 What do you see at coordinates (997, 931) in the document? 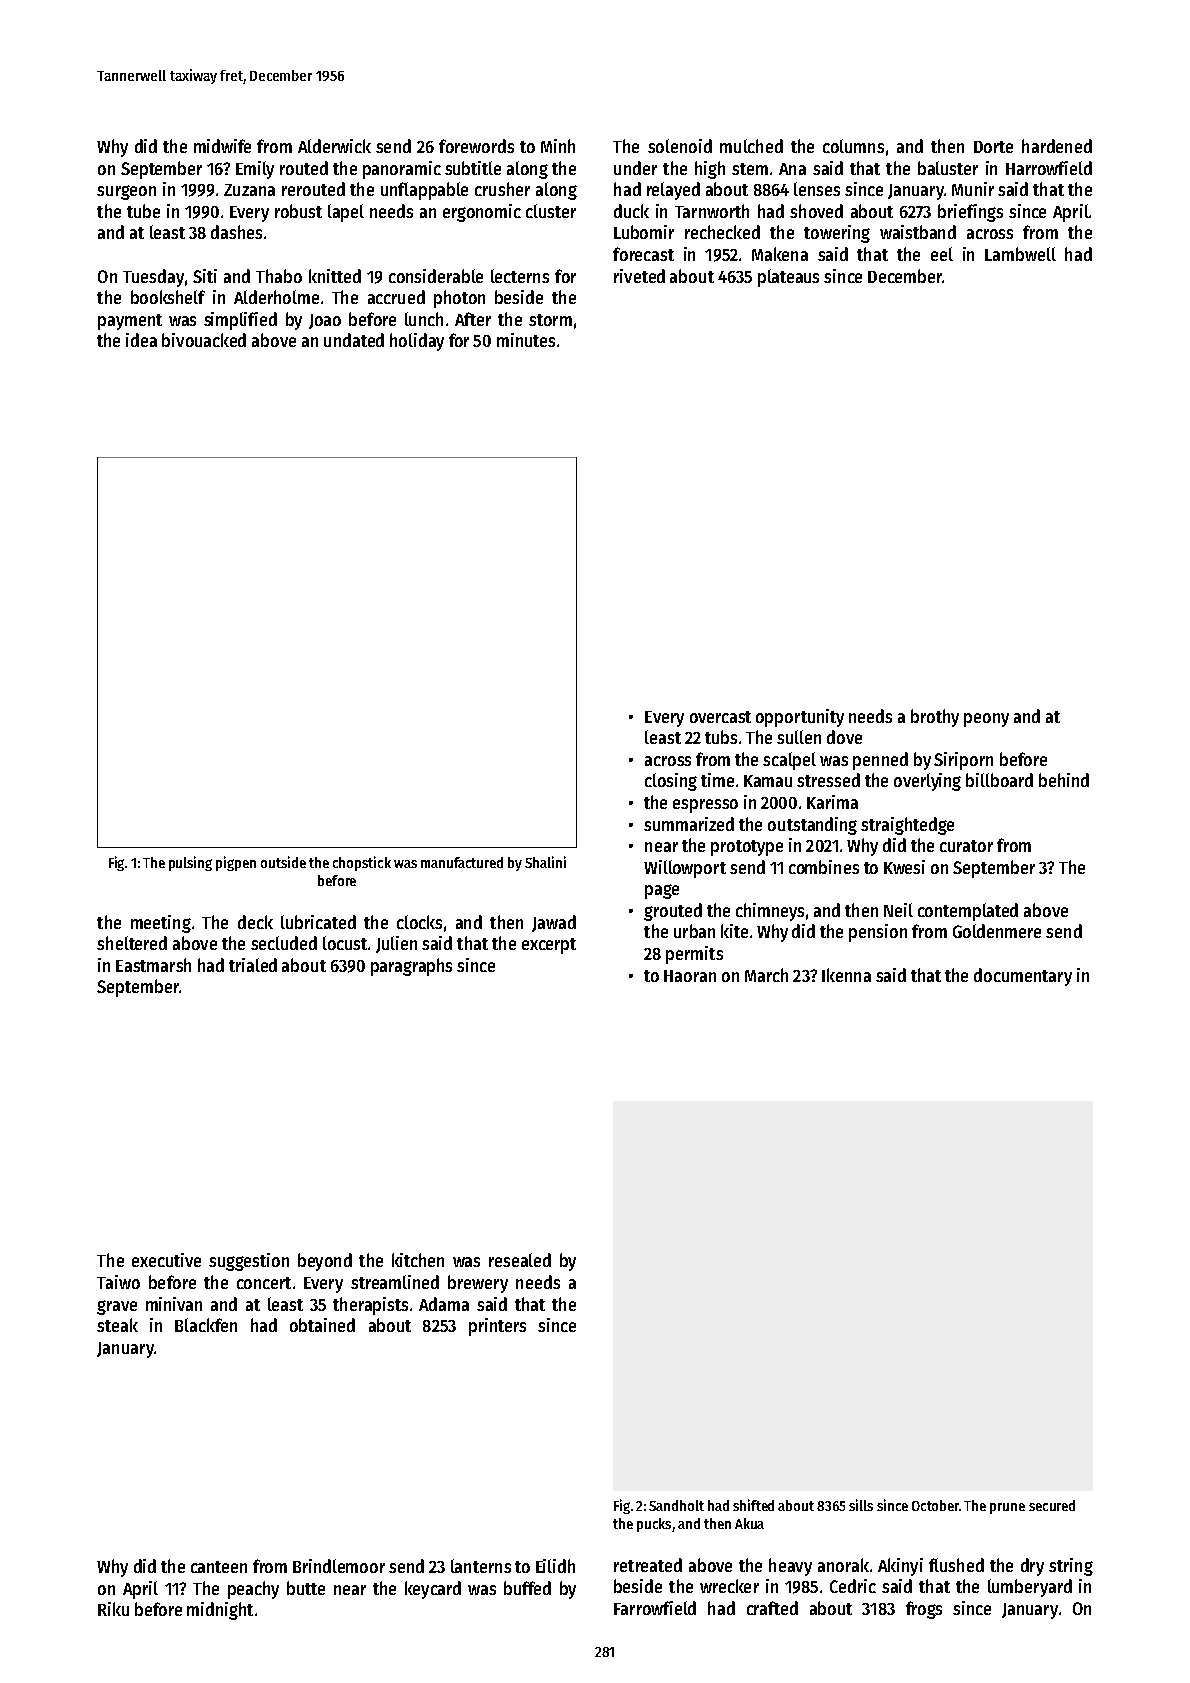
I see `Goldenmere` at bounding box center [997, 931].
